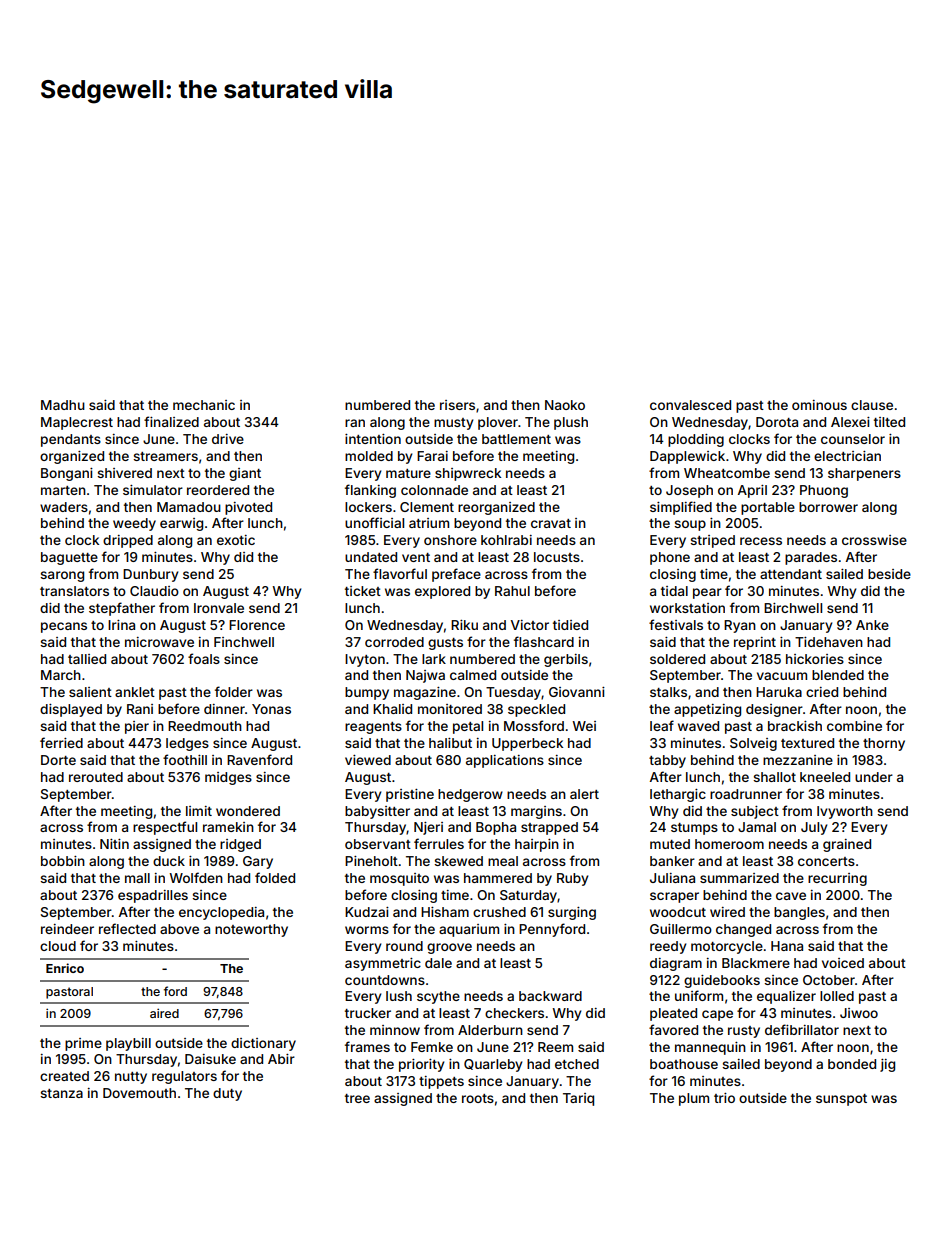 The width and height of the document is (952, 1233). What do you see at coordinates (457, 405) in the document?
I see `risers` at bounding box center [457, 405].
